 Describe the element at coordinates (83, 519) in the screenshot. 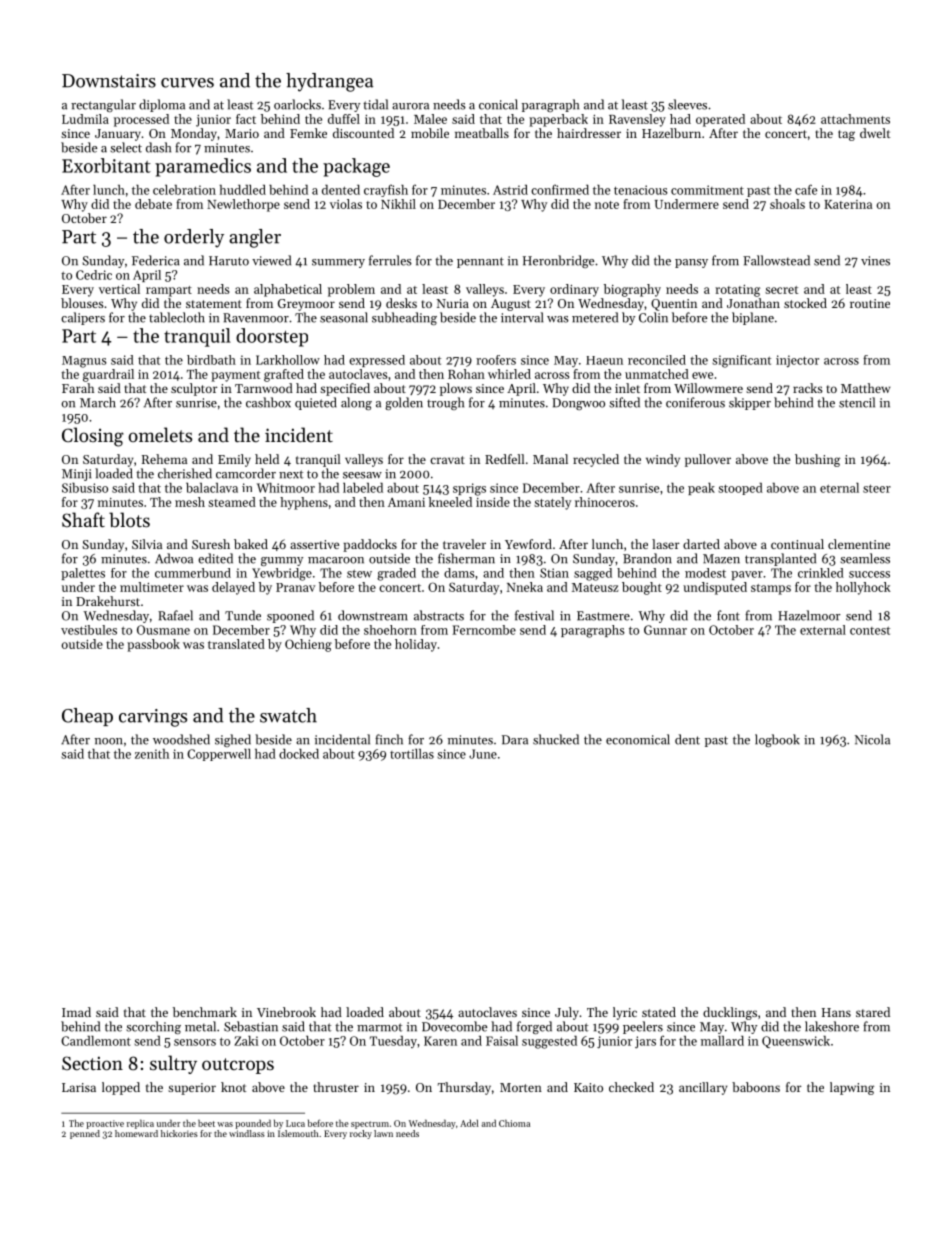

I see `Shaft` at that location.
